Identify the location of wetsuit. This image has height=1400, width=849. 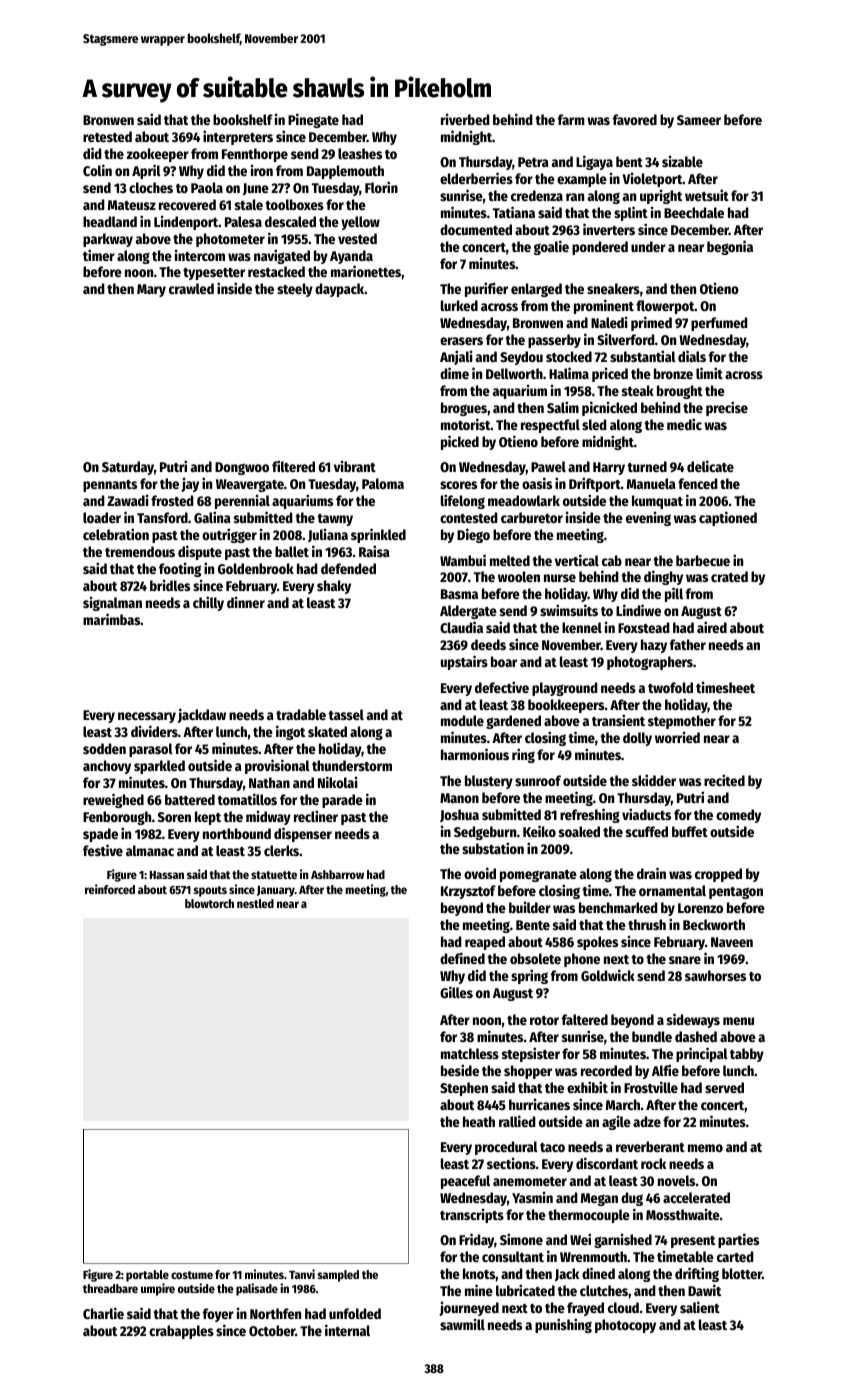
(707, 195).
